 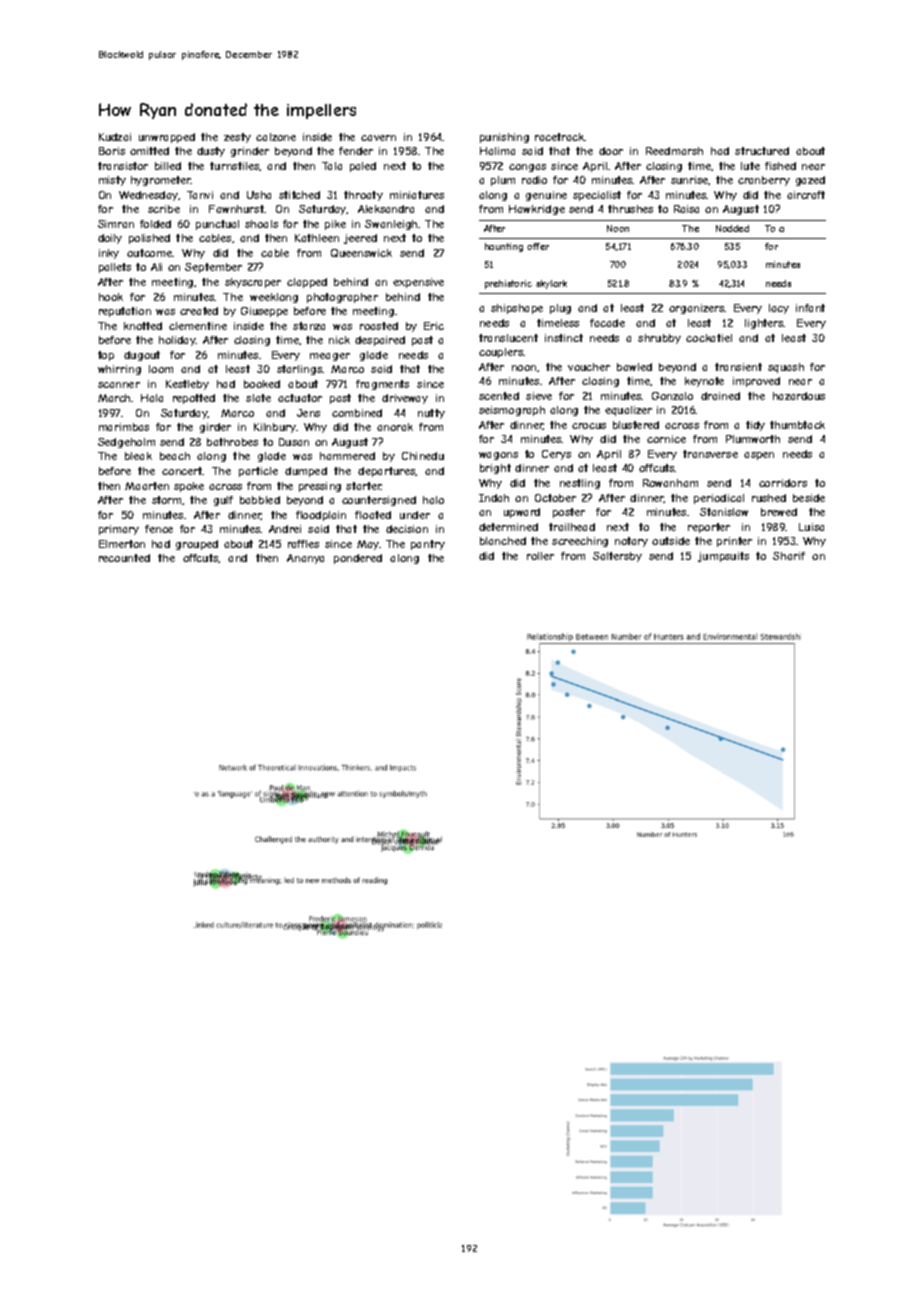 What do you see at coordinates (161, 369) in the image?
I see `loom` at bounding box center [161, 369].
